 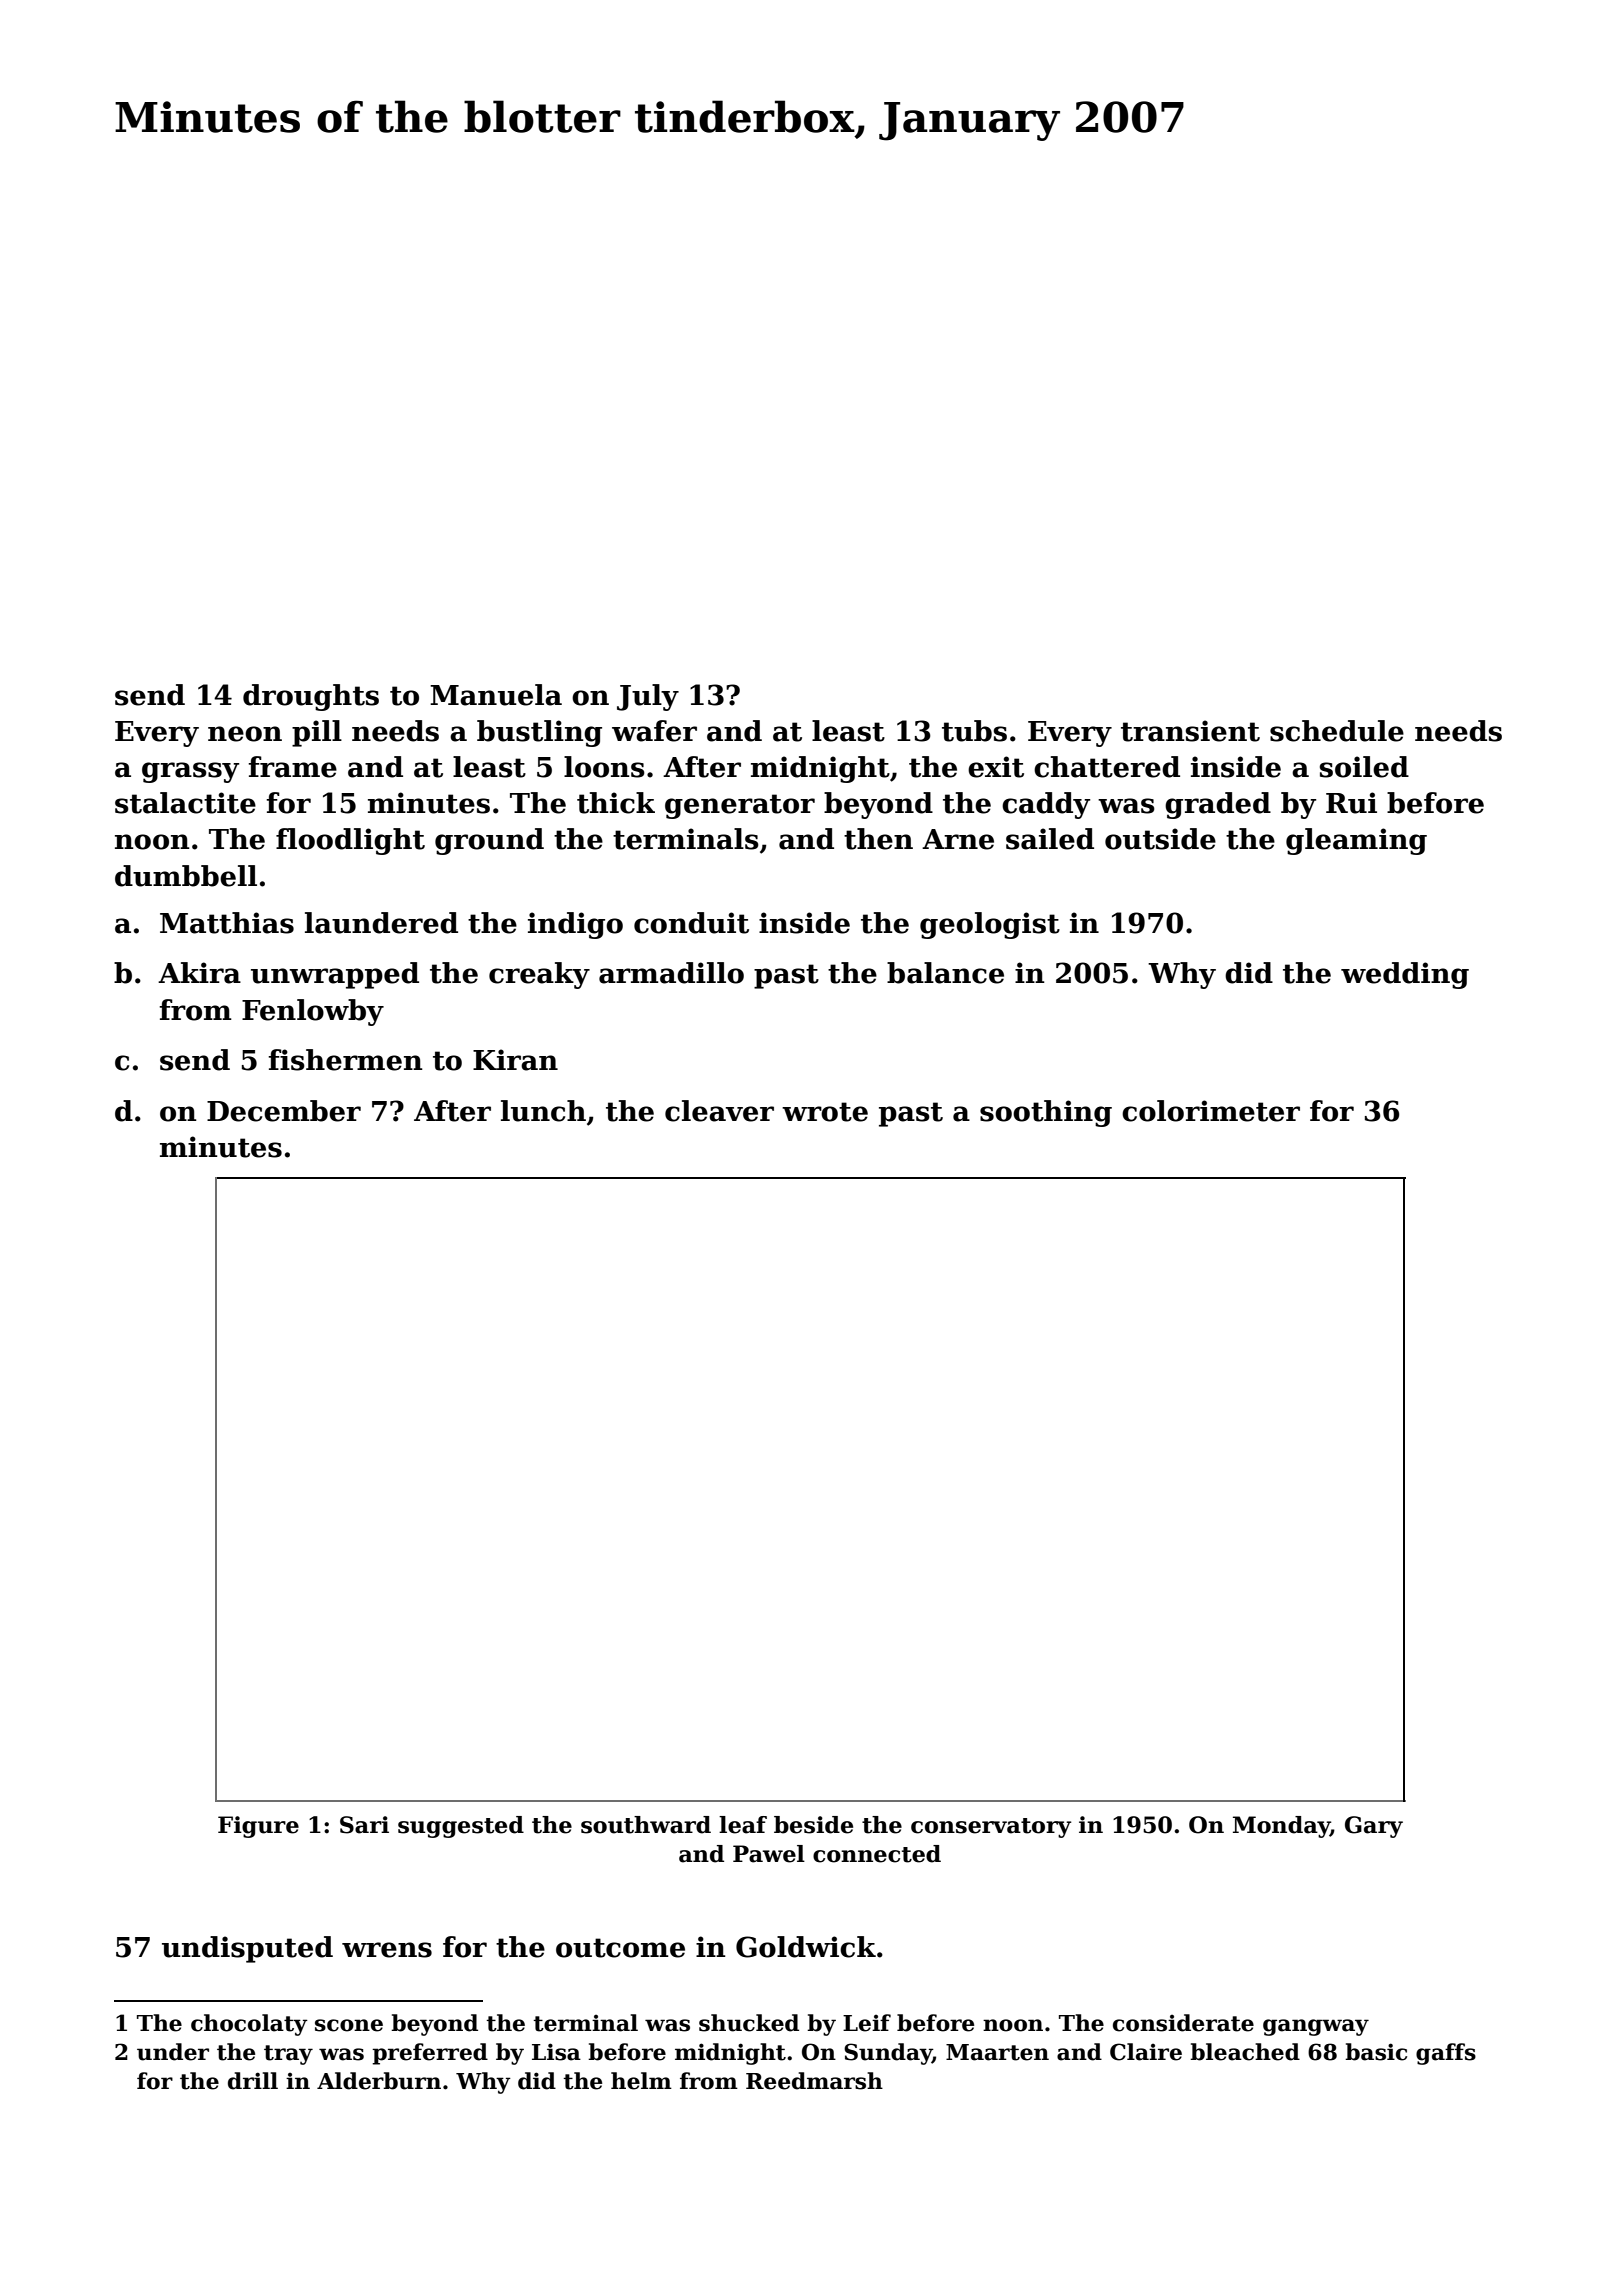 What do you see at coordinates (1405, 975) in the screenshot?
I see `wedding` at bounding box center [1405, 975].
